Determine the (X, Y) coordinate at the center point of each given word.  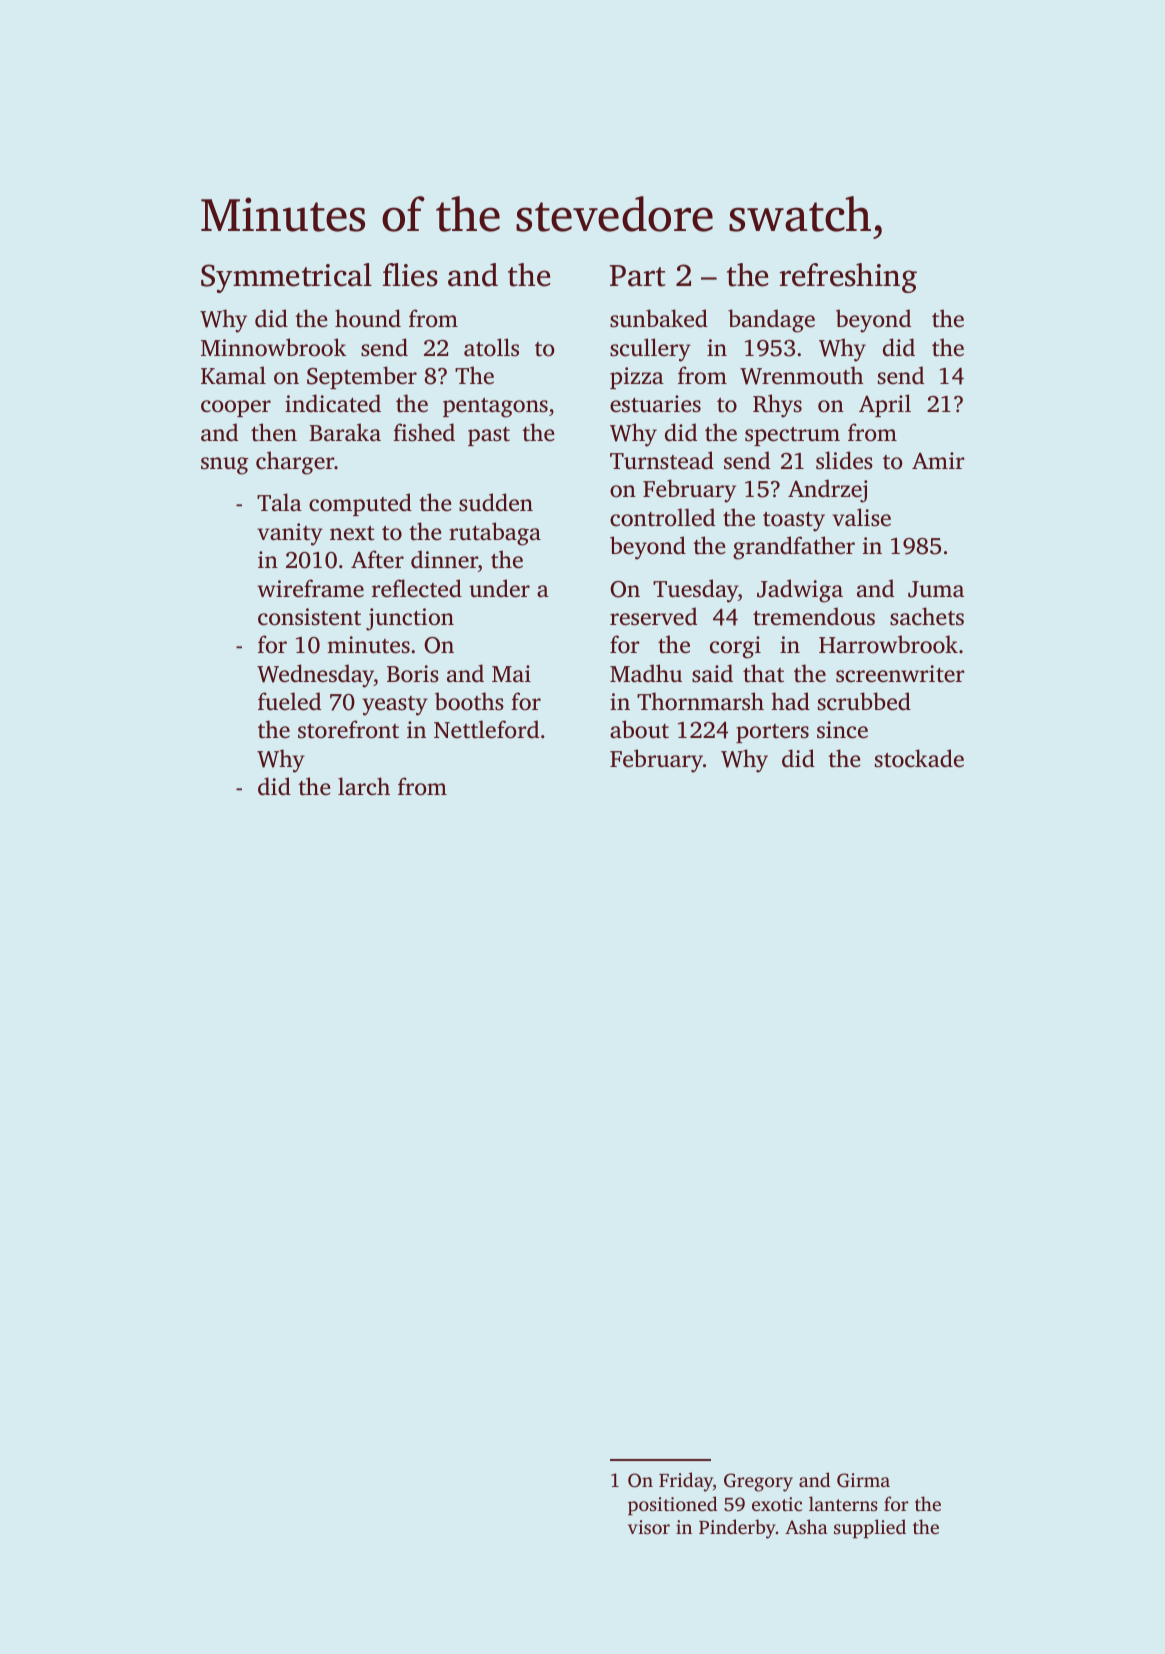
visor (649, 1527)
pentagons (495, 408)
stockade (919, 758)
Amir (938, 460)
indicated (333, 403)
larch (364, 786)
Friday (686, 1482)
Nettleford (486, 729)
